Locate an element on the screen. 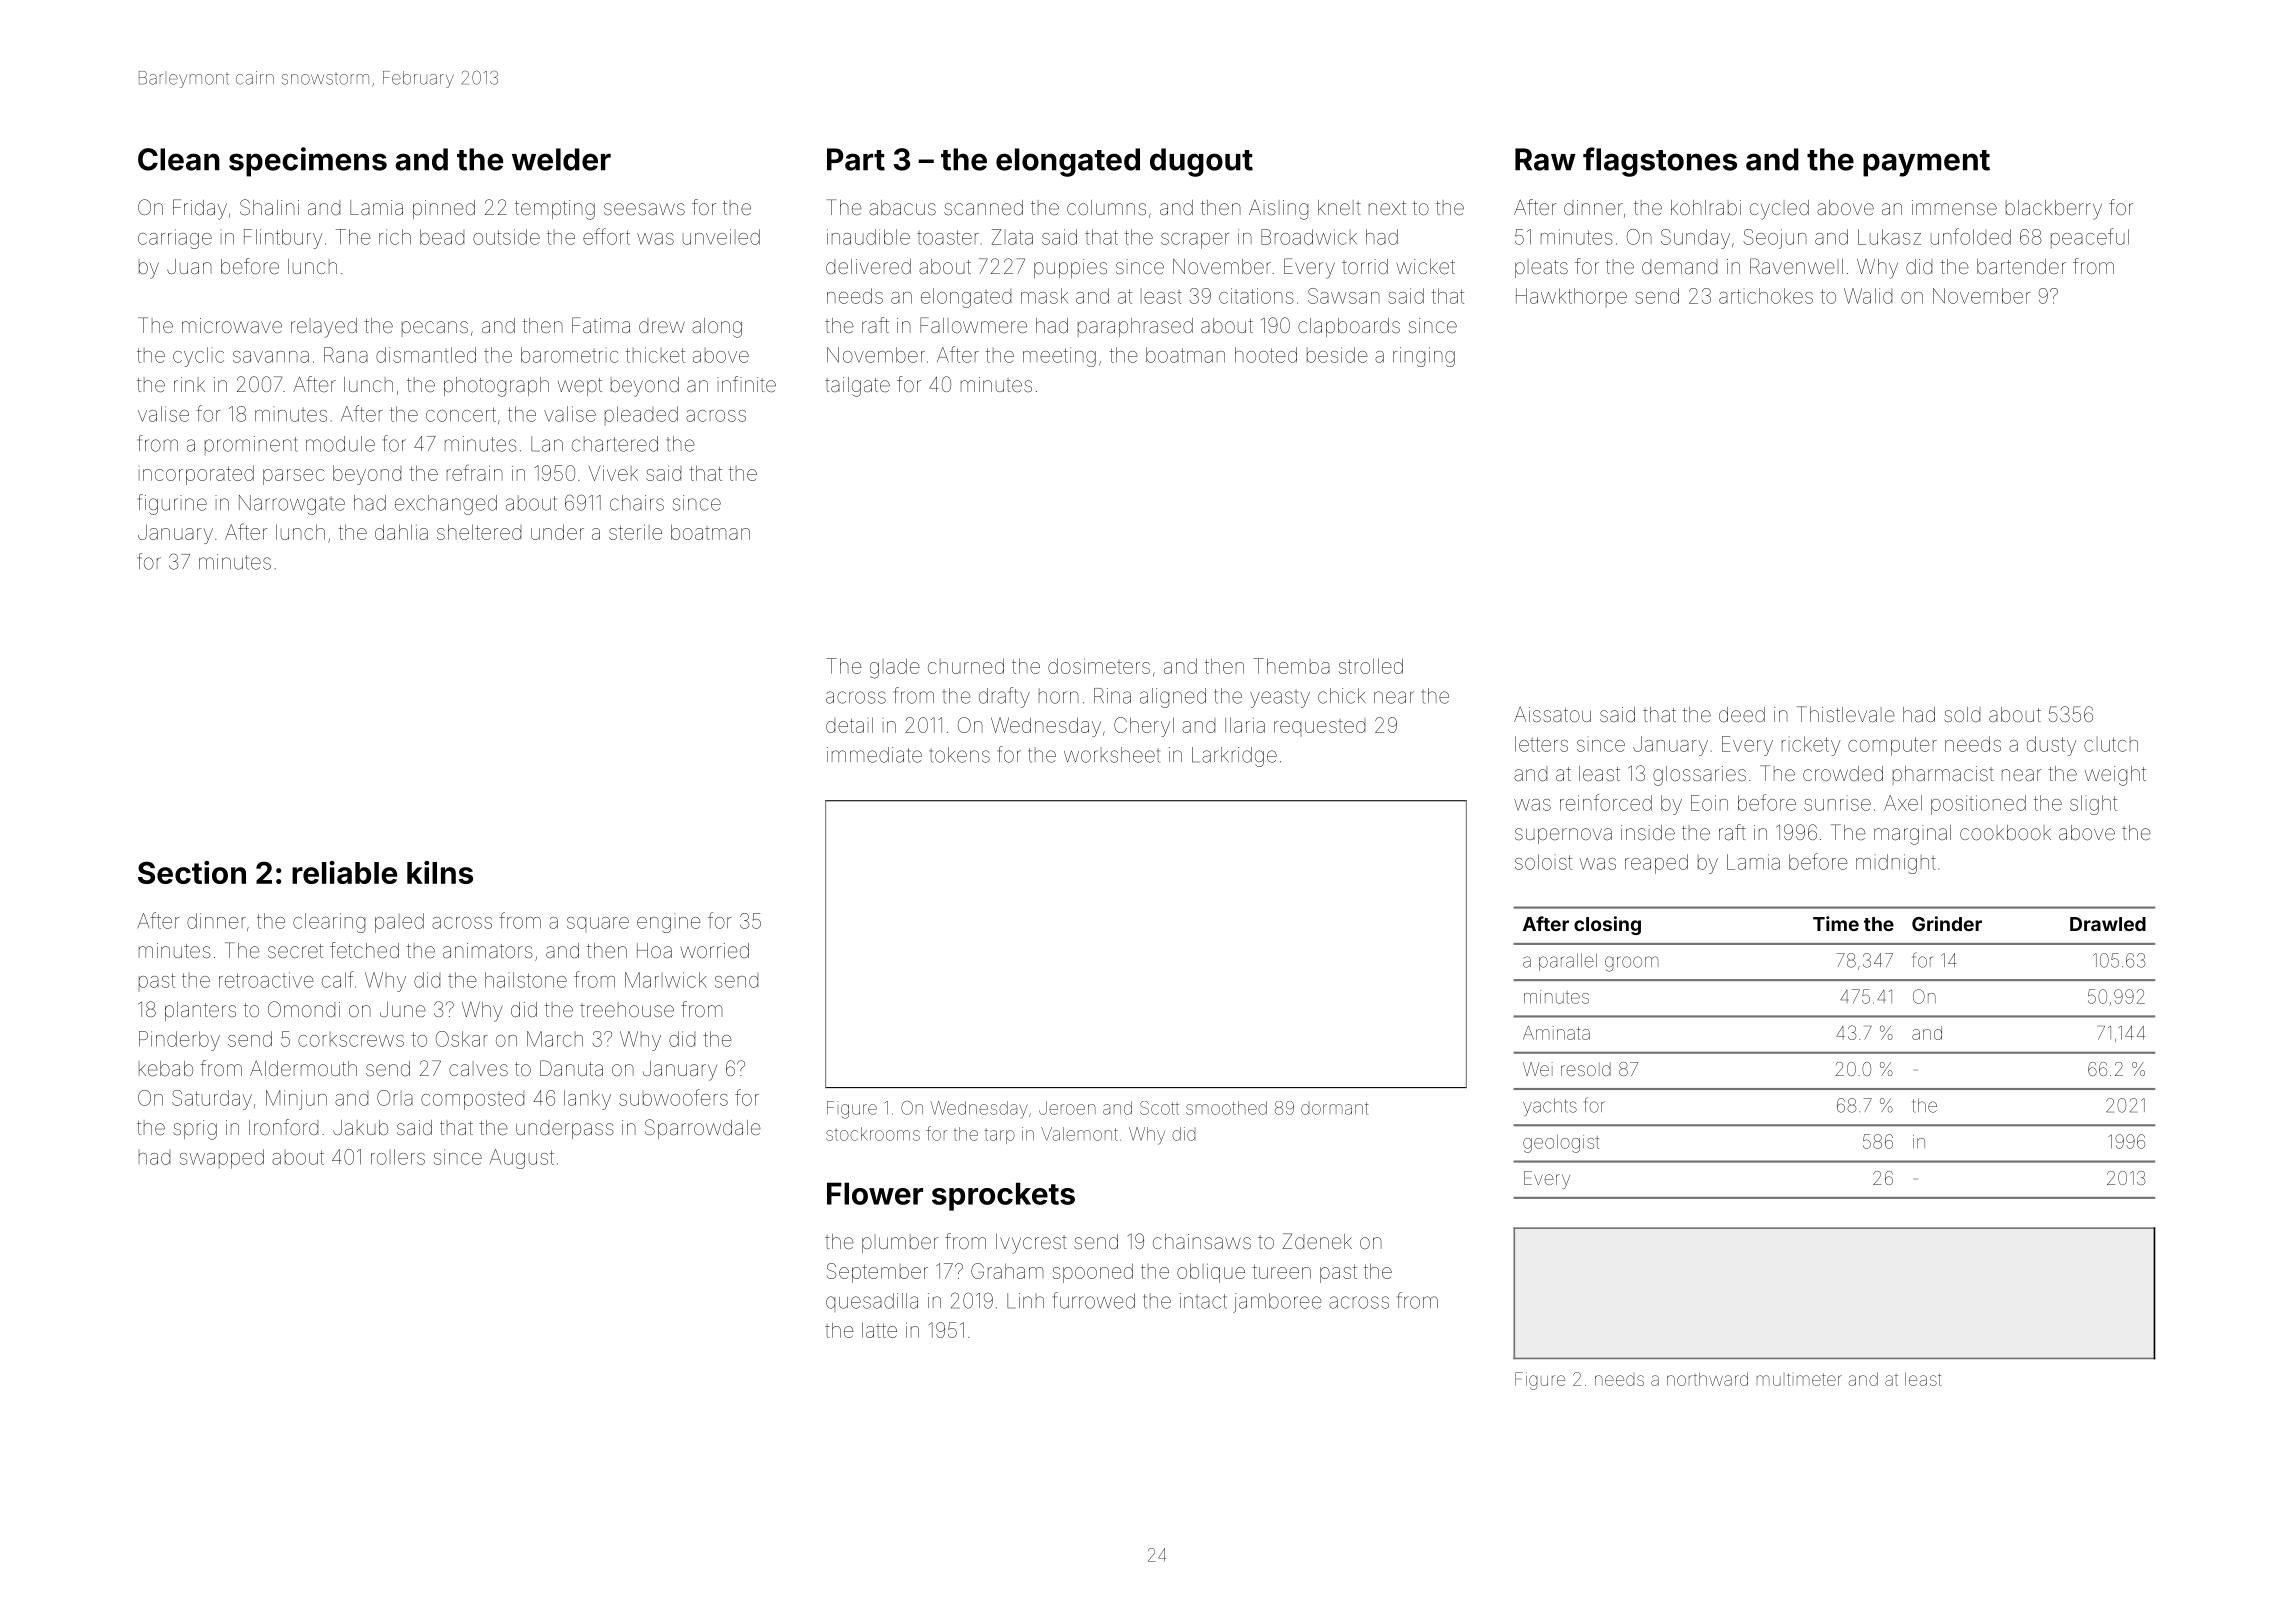  yachts is located at coordinates (1550, 1107).
